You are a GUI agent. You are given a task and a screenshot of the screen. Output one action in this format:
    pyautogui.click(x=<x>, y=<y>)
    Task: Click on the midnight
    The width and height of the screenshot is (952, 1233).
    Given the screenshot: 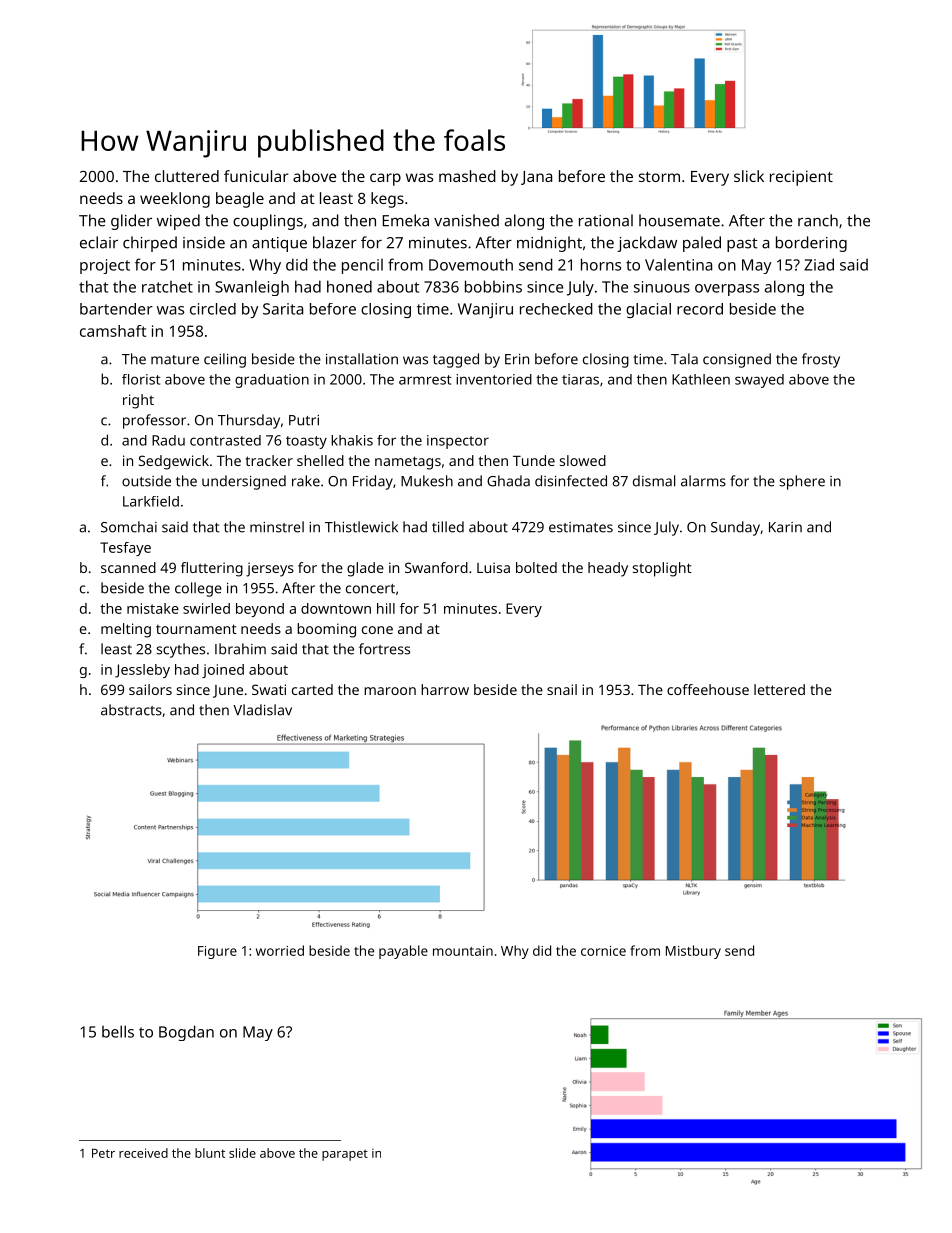 What is the action you would take?
    pyautogui.click(x=549, y=244)
